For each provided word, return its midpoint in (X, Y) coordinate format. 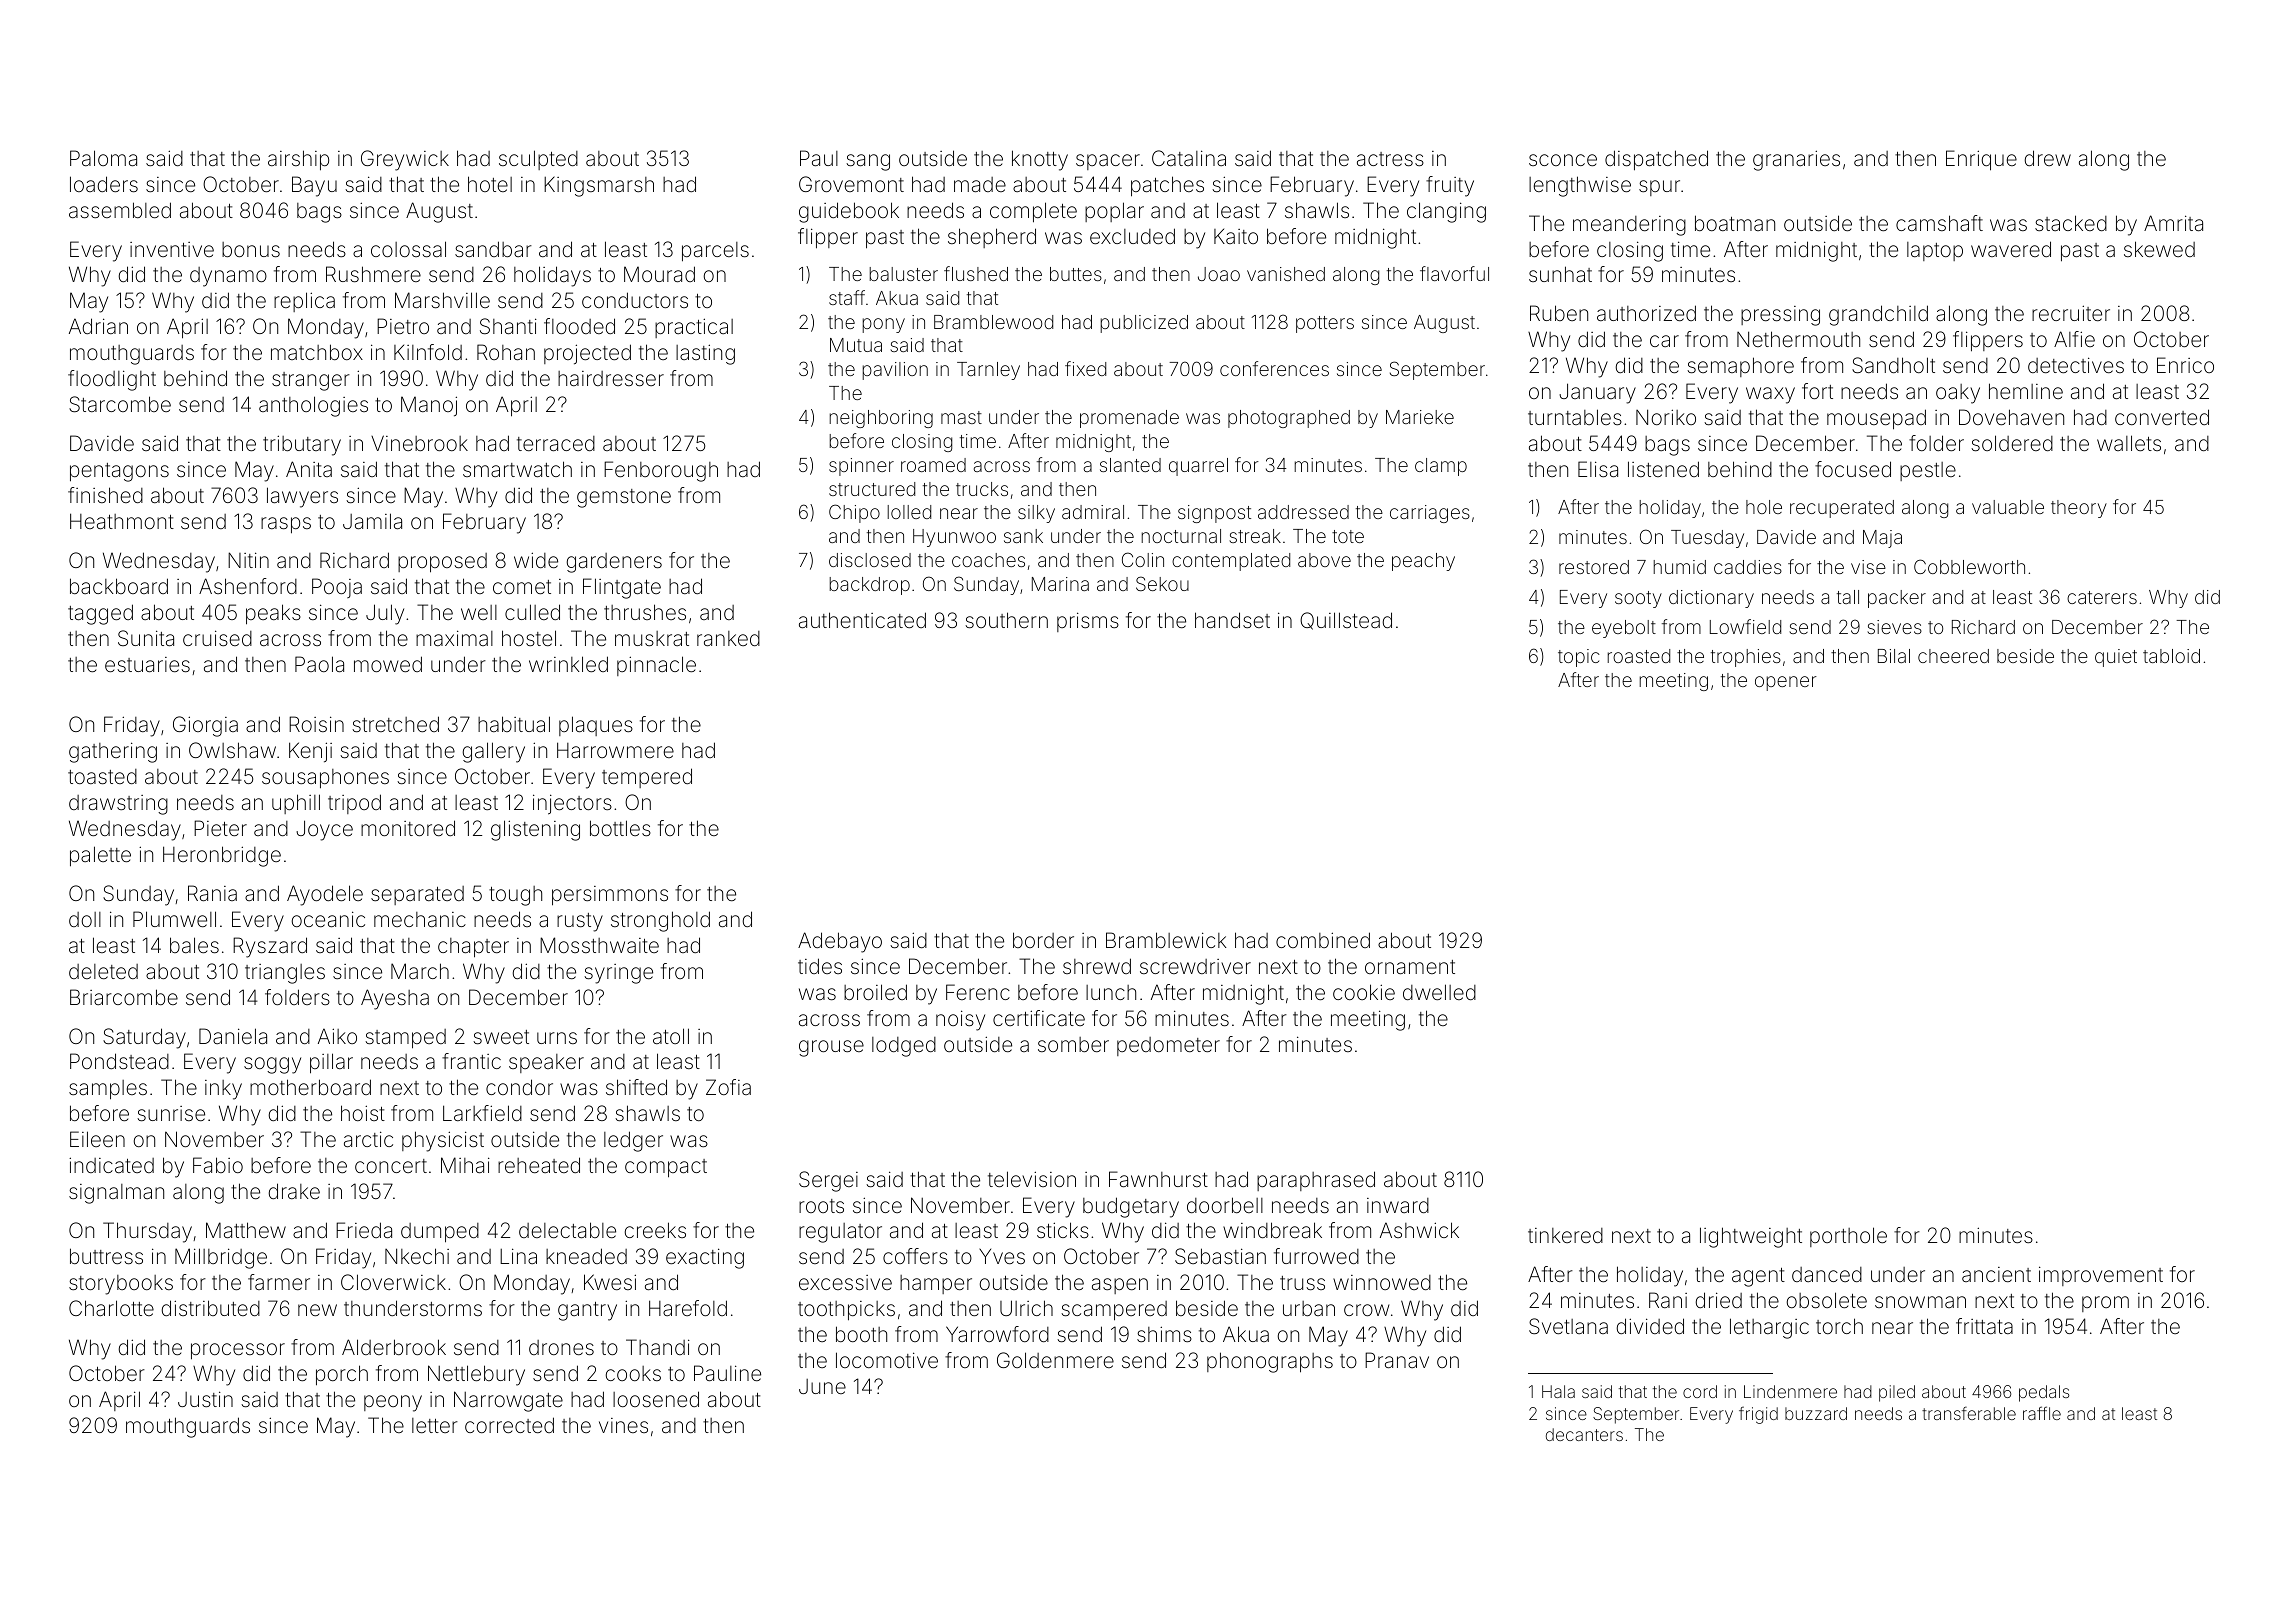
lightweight (1751, 1237)
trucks (982, 489)
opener (1786, 683)
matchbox (317, 352)
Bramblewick (1166, 940)
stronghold (660, 921)
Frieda (364, 1230)
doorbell (1225, 1205)
